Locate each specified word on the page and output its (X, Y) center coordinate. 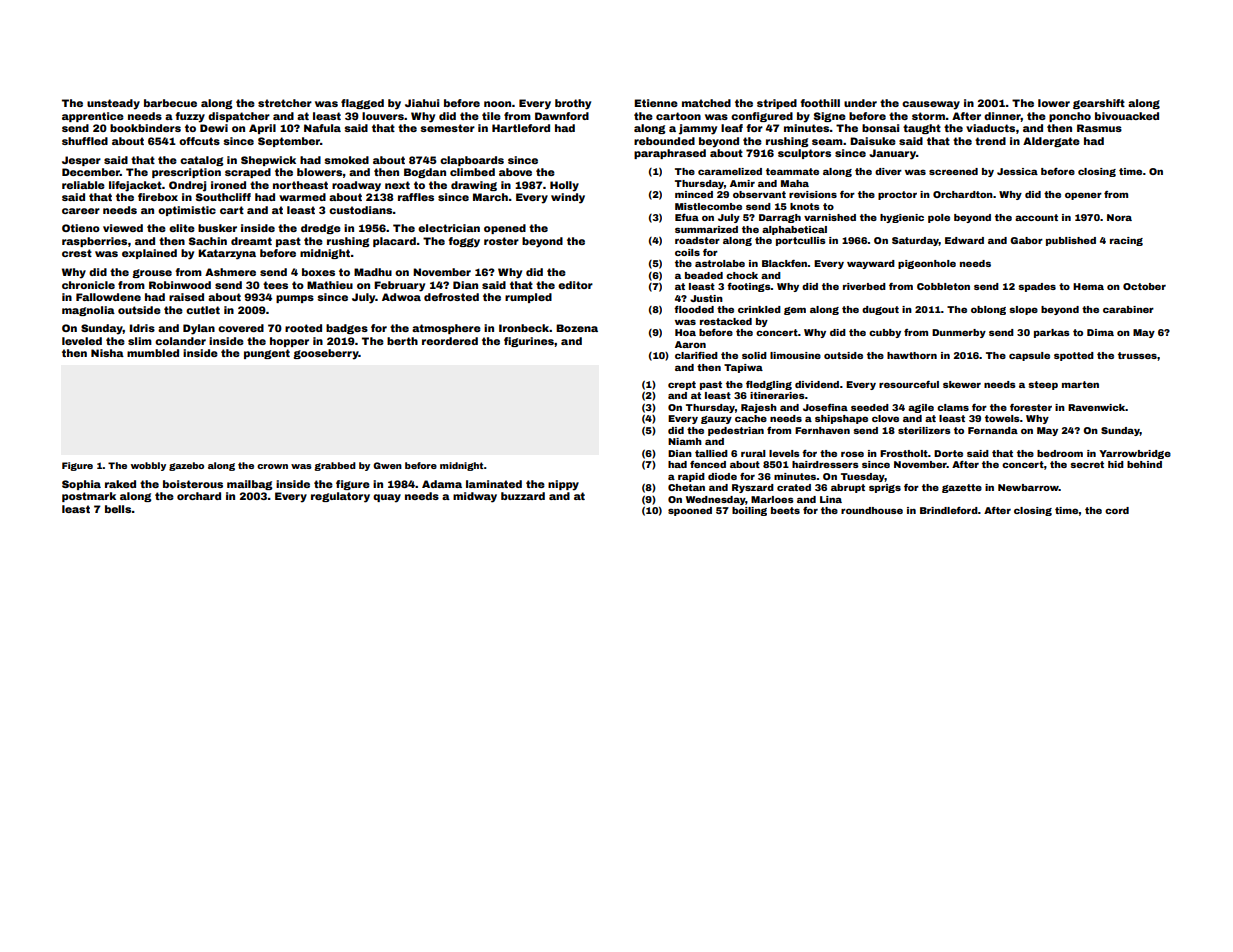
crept (682, 385)
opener (1083, 196)
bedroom (1060, 453)
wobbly (148, 466)
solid (754, 355)
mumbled (153, 353)
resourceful (909, 384)
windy (568, 198)
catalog (201, 161)
